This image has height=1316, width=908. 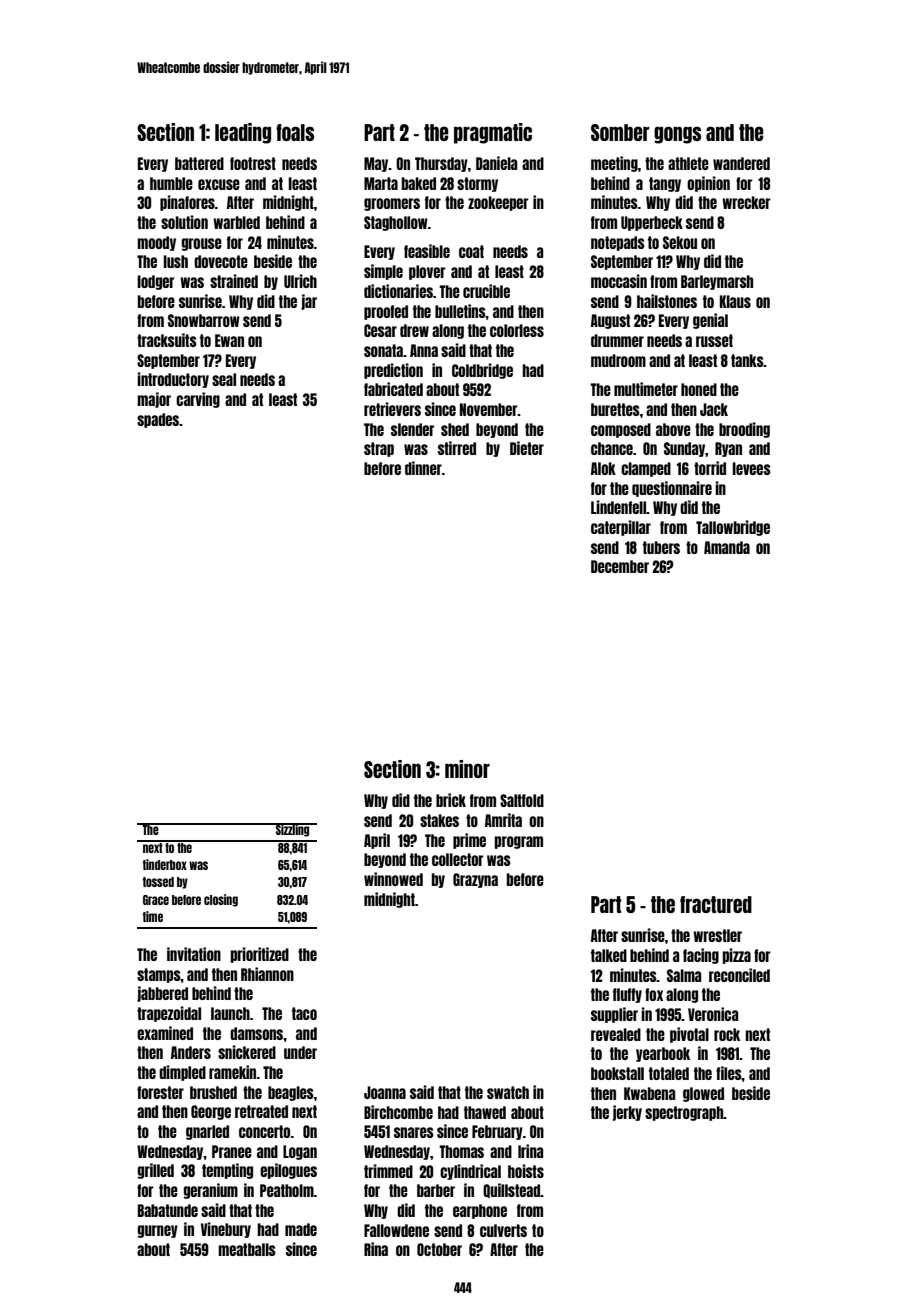 What do you see at coordinates (493, 133) in the image?
I see `pragmatic` at bounding box center [493, 133].
